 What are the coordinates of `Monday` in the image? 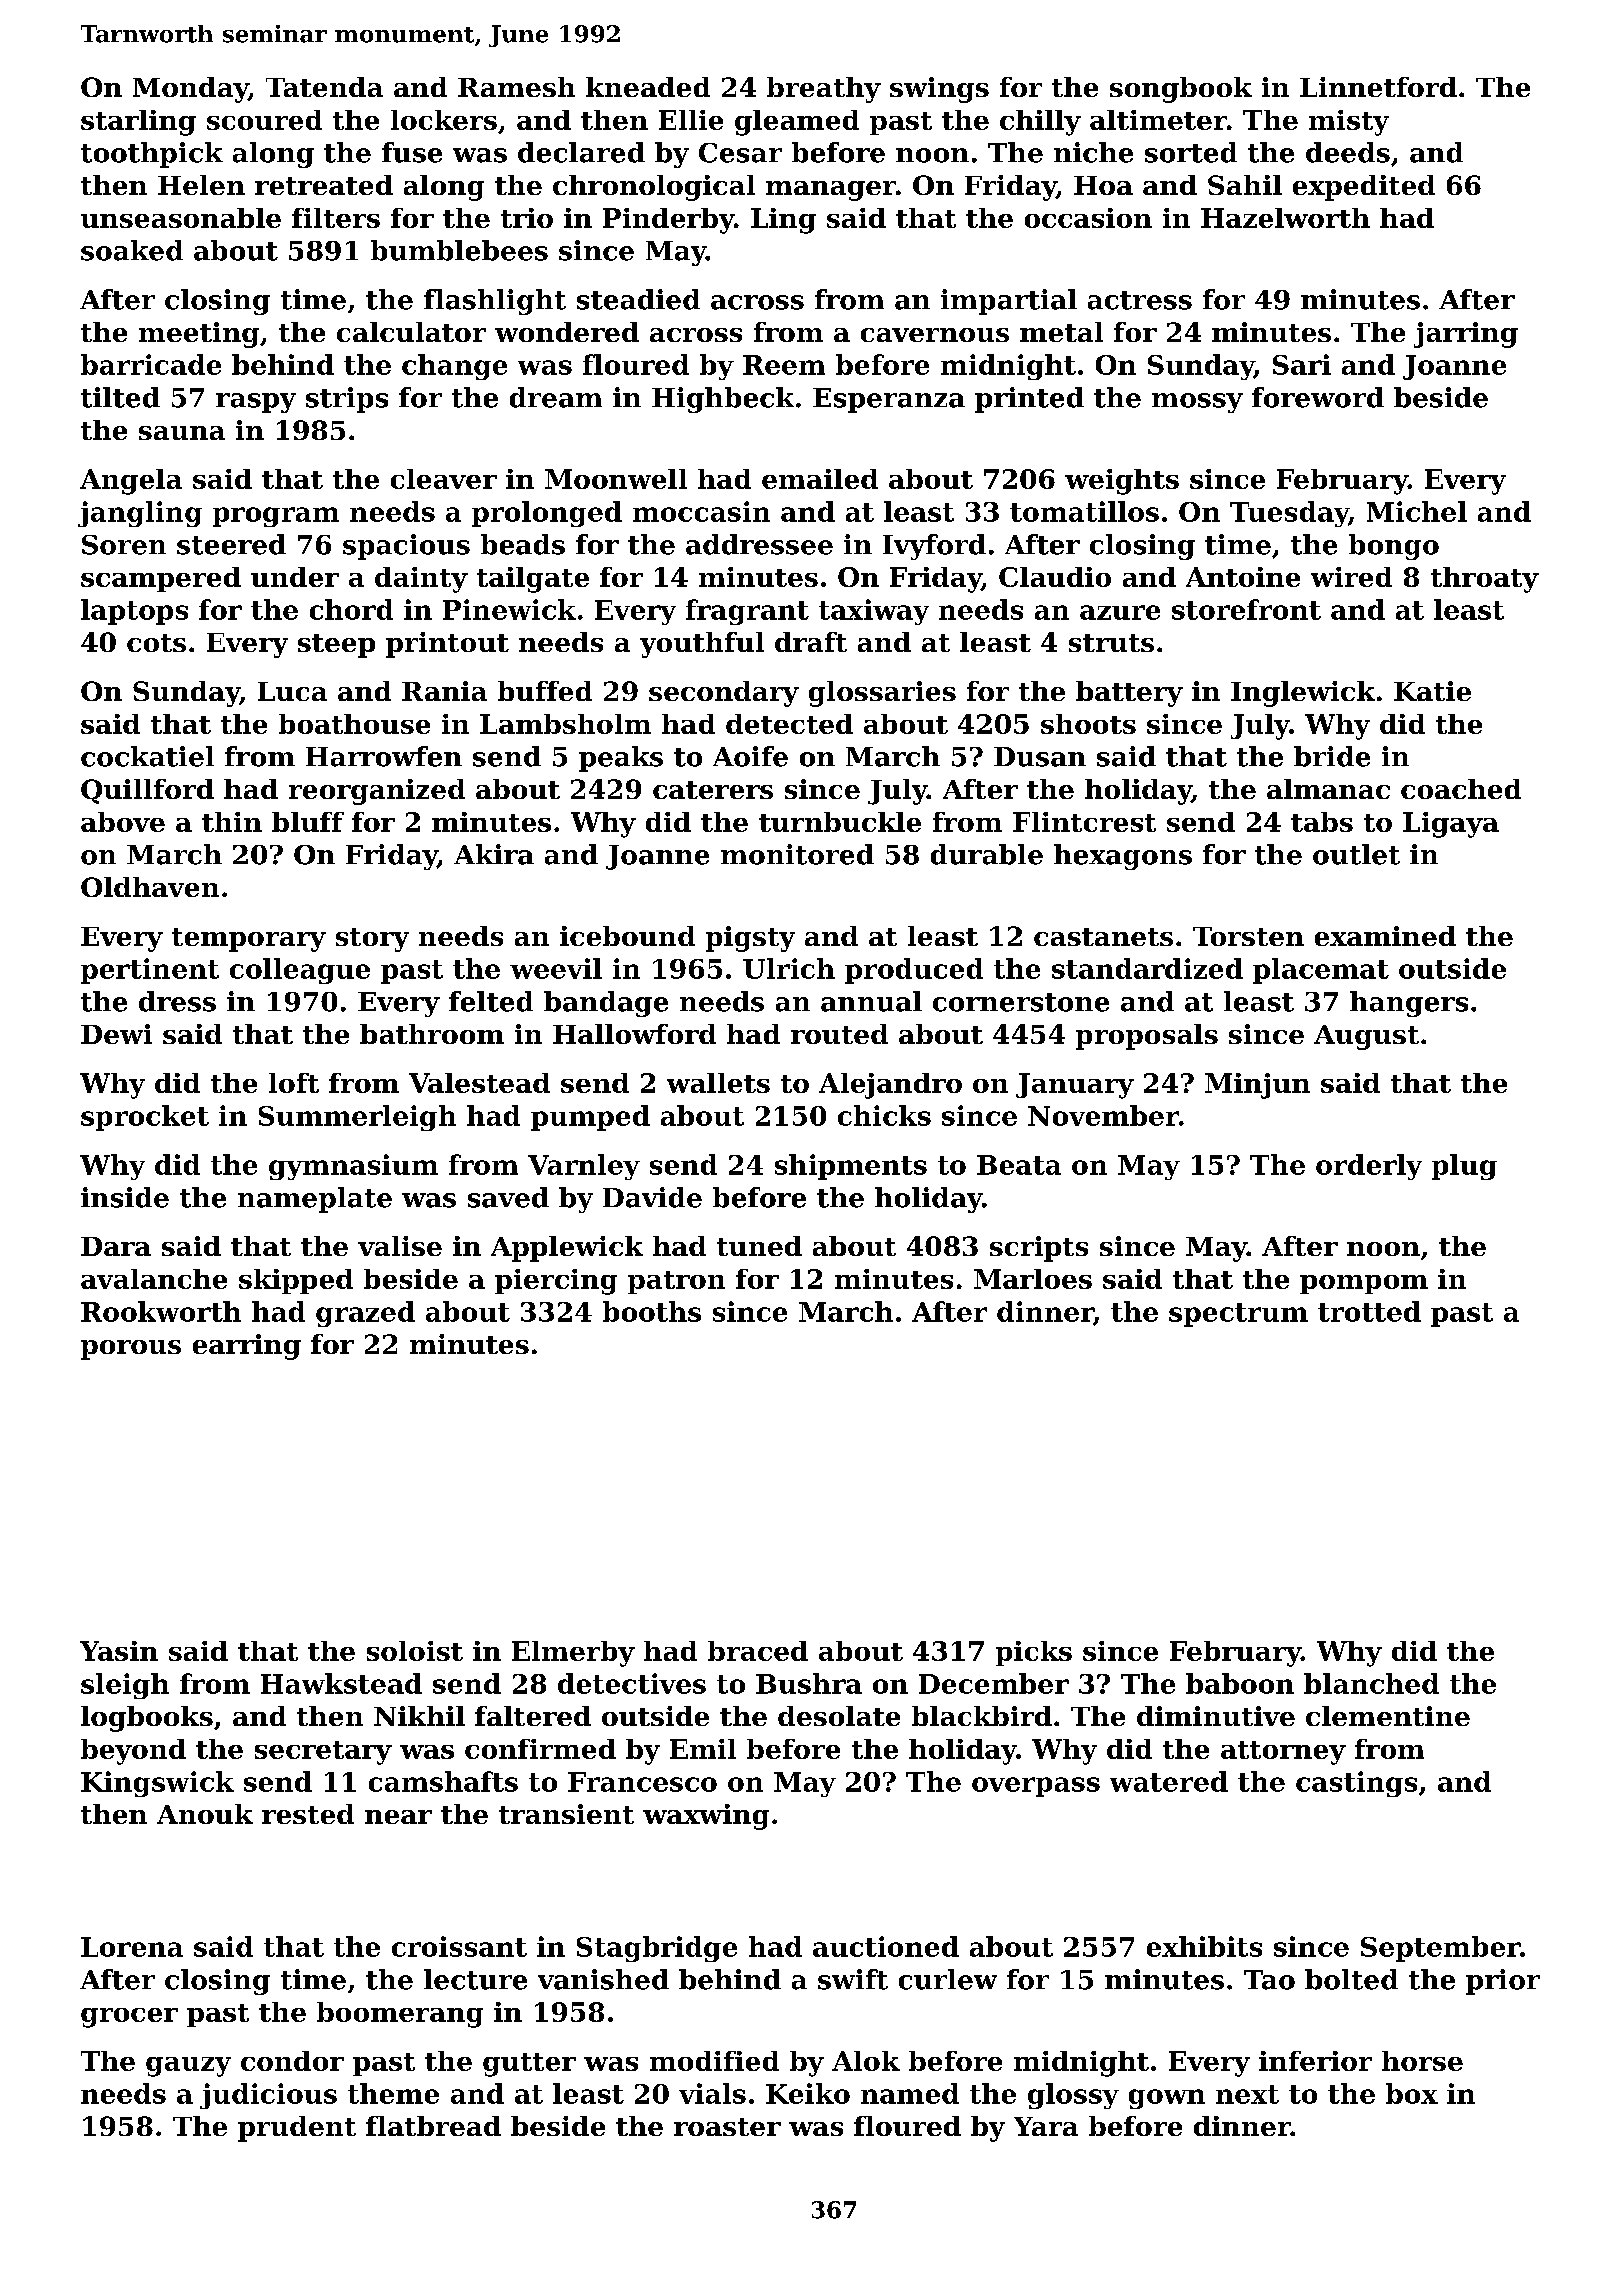 It's located at (190, 90).
